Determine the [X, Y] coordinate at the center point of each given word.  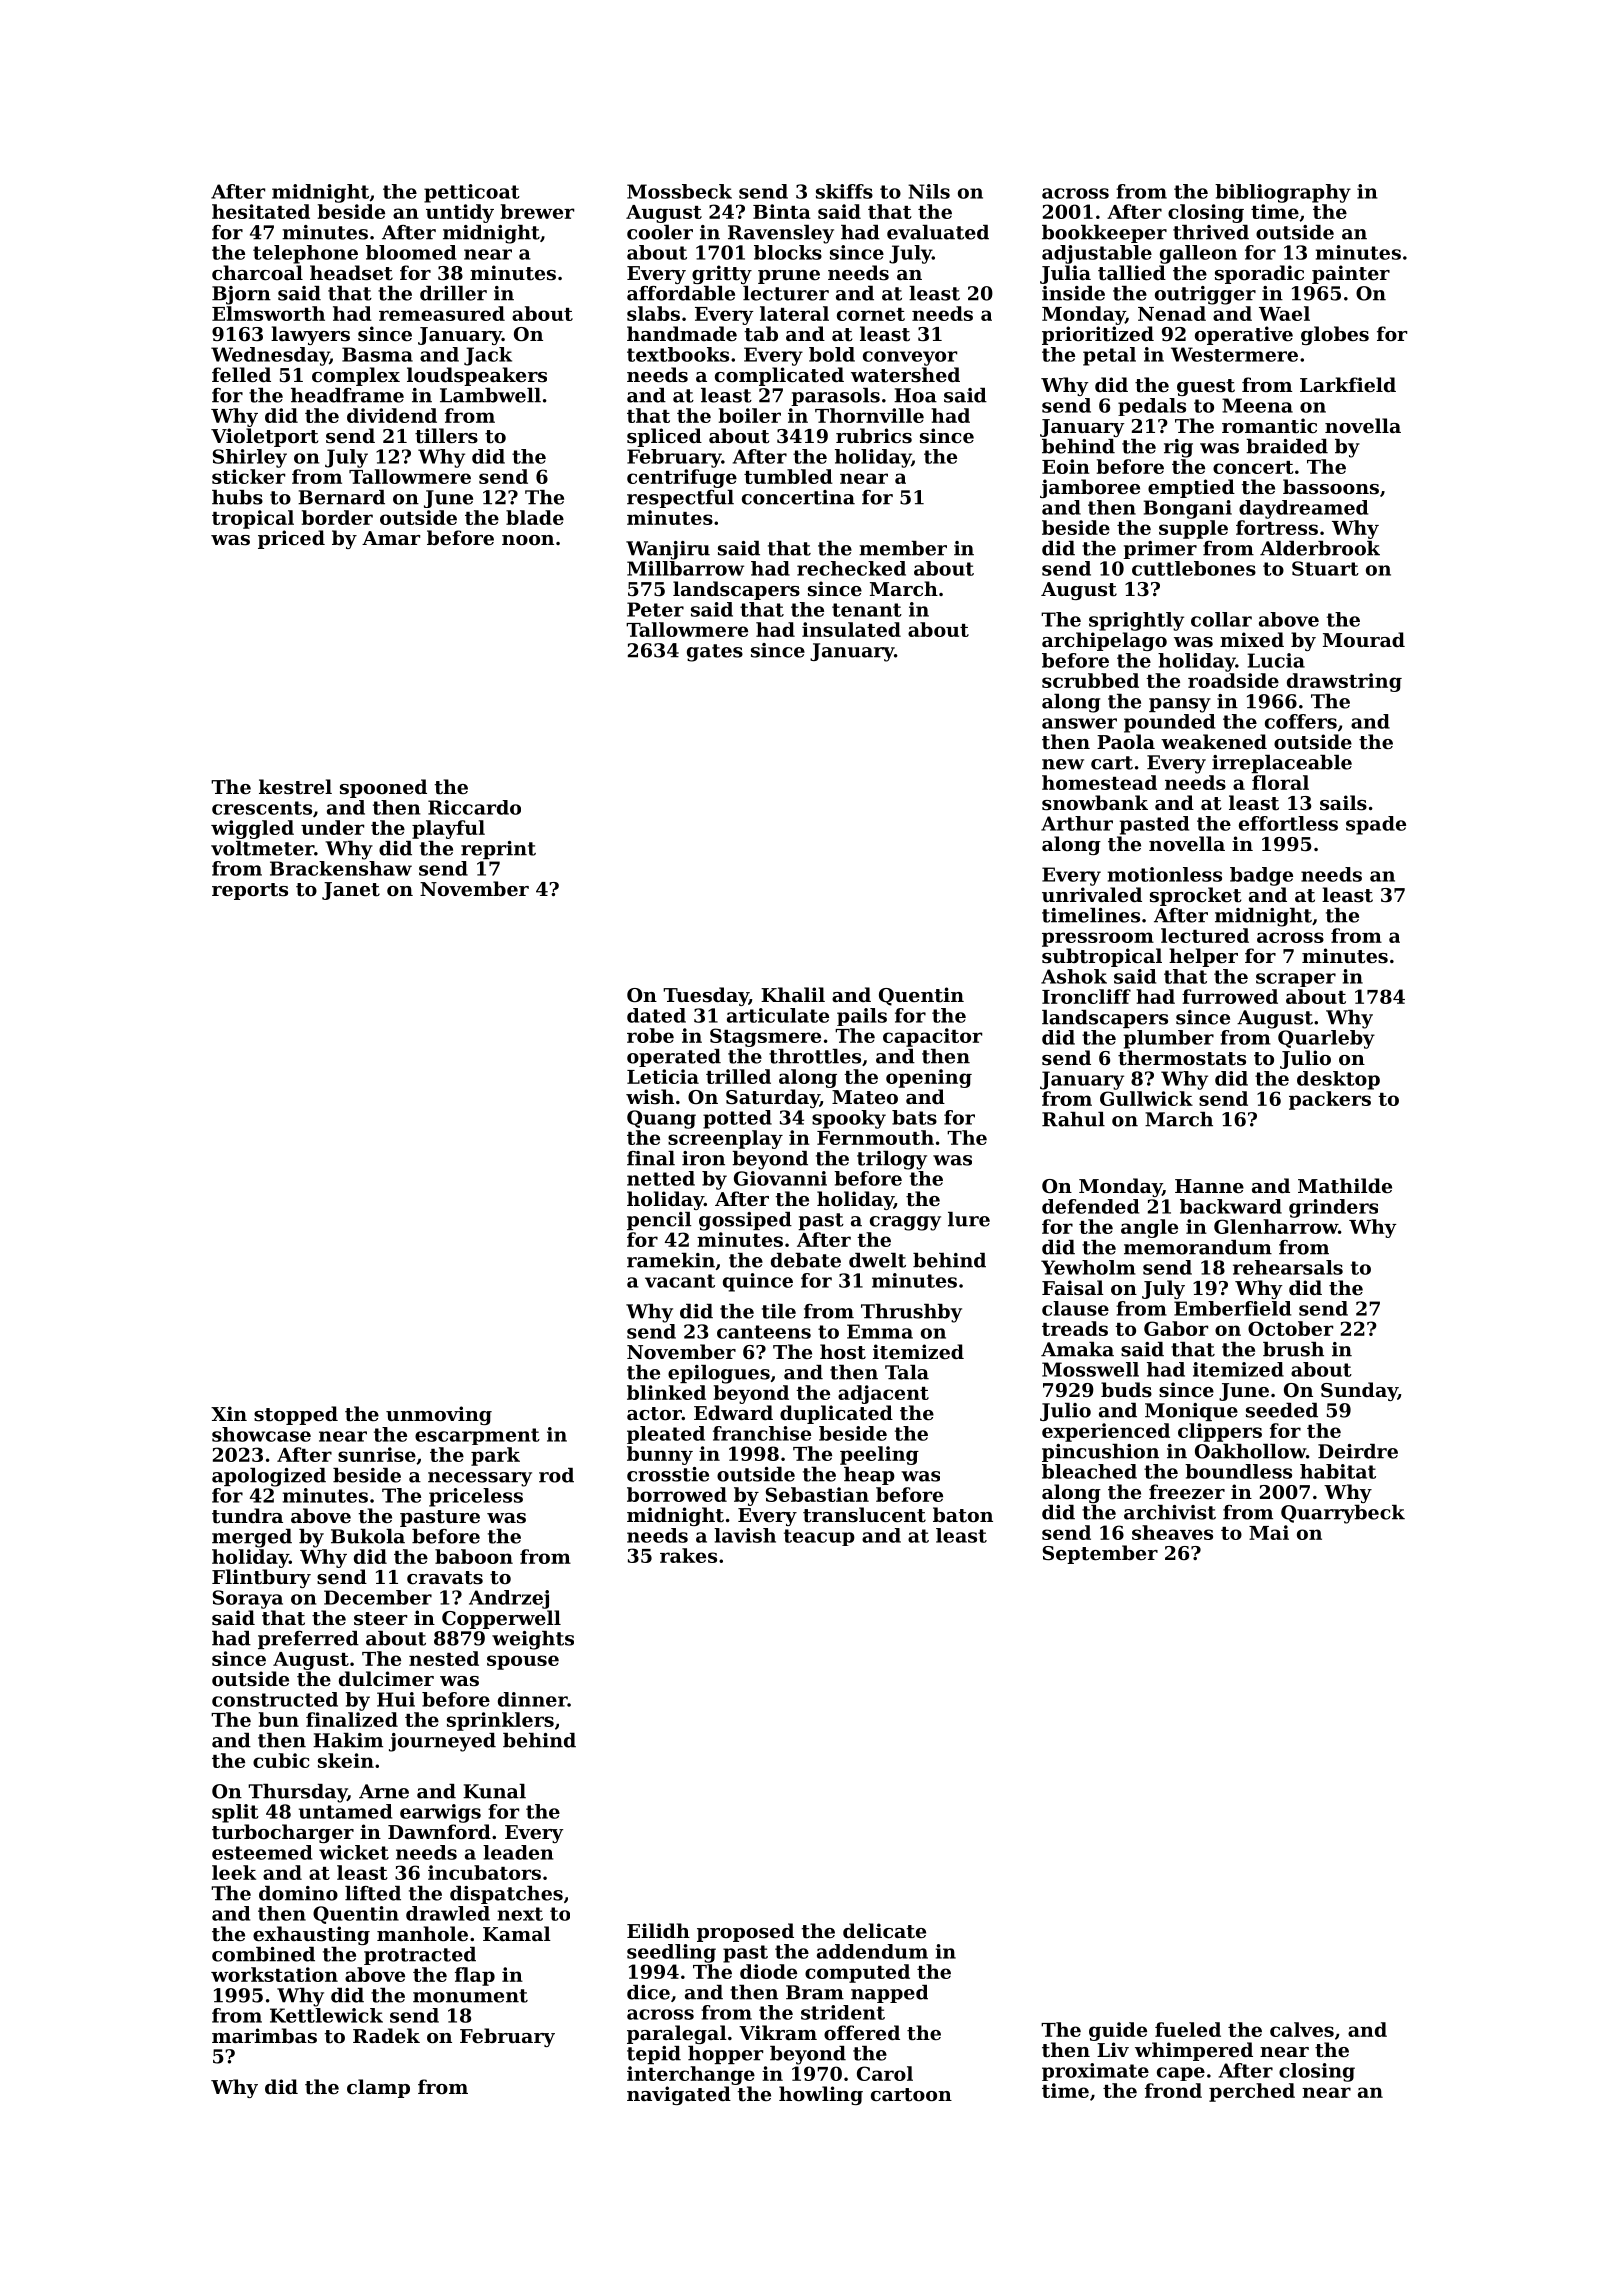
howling [821, 2095]
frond [1173, 2090]
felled [241, 374]
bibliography [1283, 193]
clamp [378, 2088]
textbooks [678, 354]
